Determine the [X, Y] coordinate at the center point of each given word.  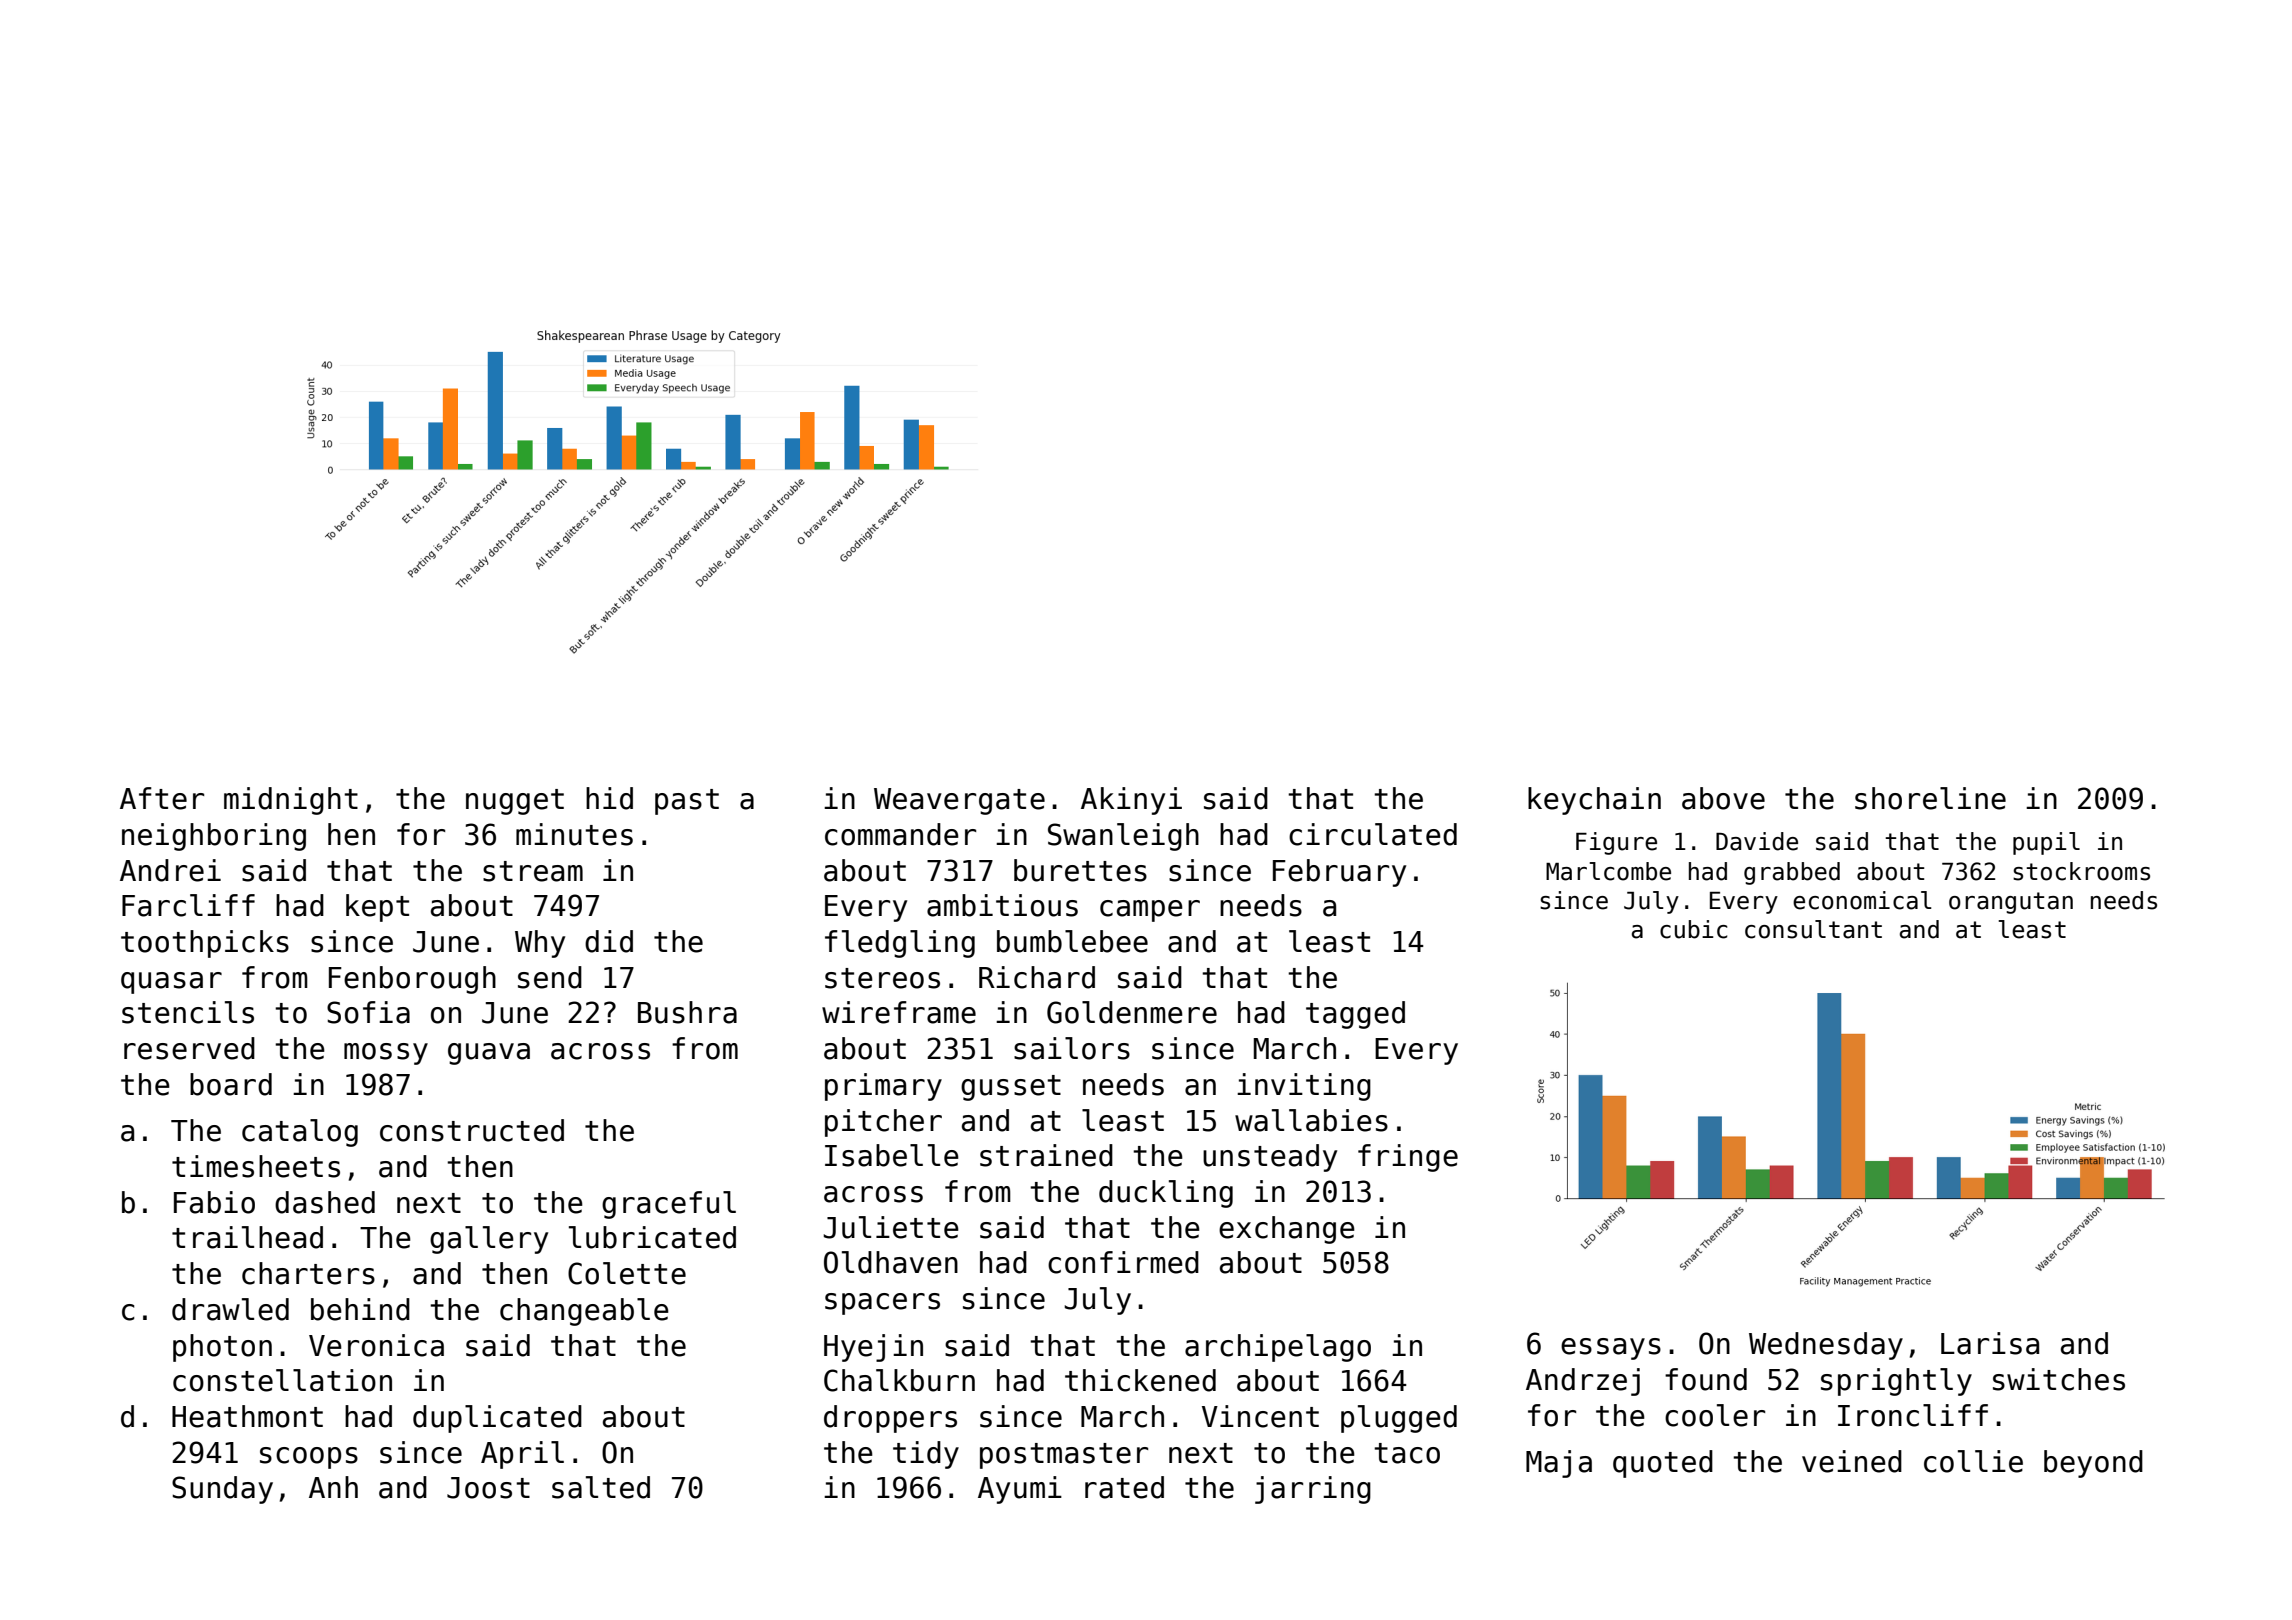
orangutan [2011, 903]
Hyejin [873, 1348]
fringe [1408, 1158]
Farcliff [188, 905]
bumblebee [1072, 941]
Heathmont [247, 1416]
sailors [1072, 1048]
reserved [189, 1048]
